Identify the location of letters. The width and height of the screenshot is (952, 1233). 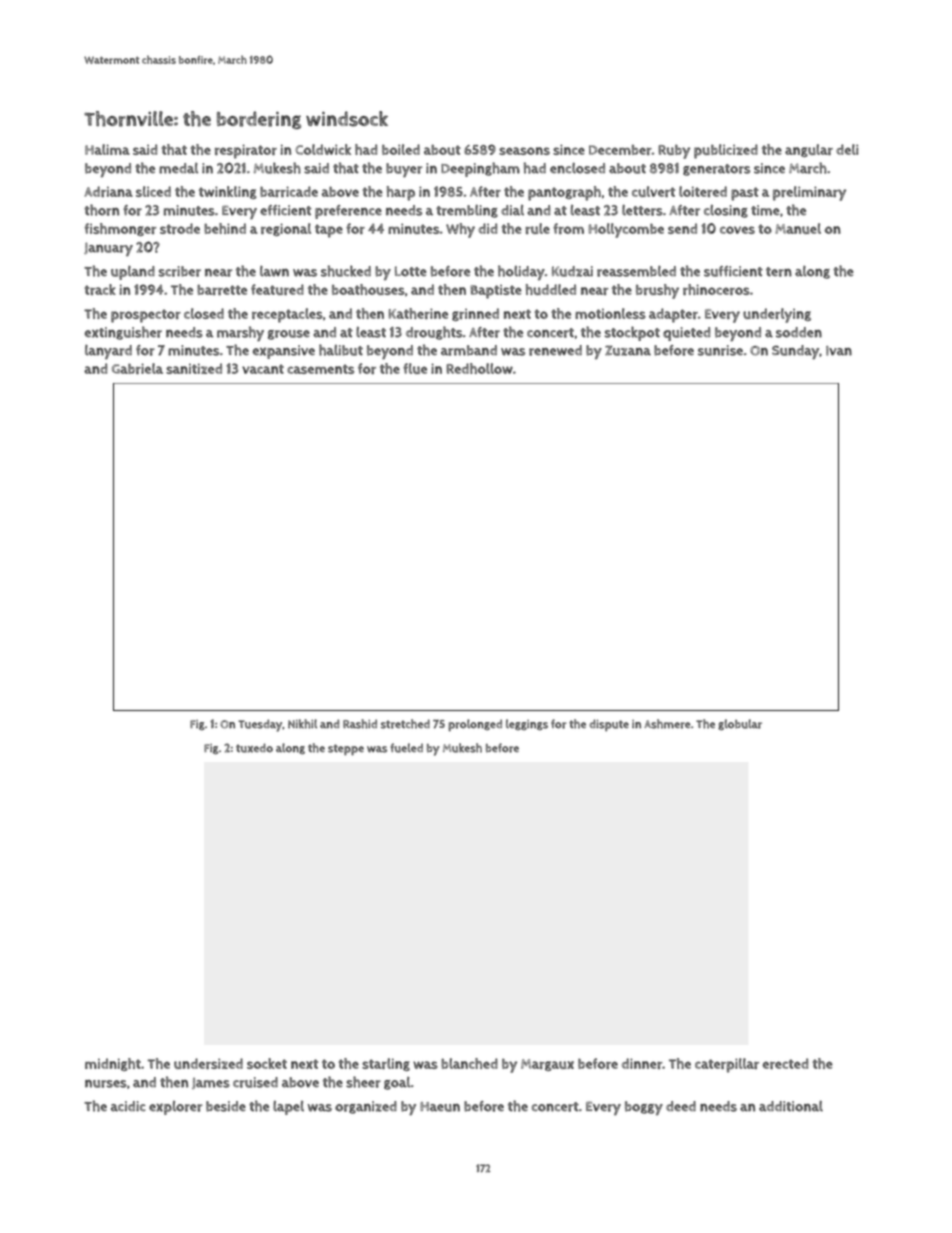
(642, 210).
